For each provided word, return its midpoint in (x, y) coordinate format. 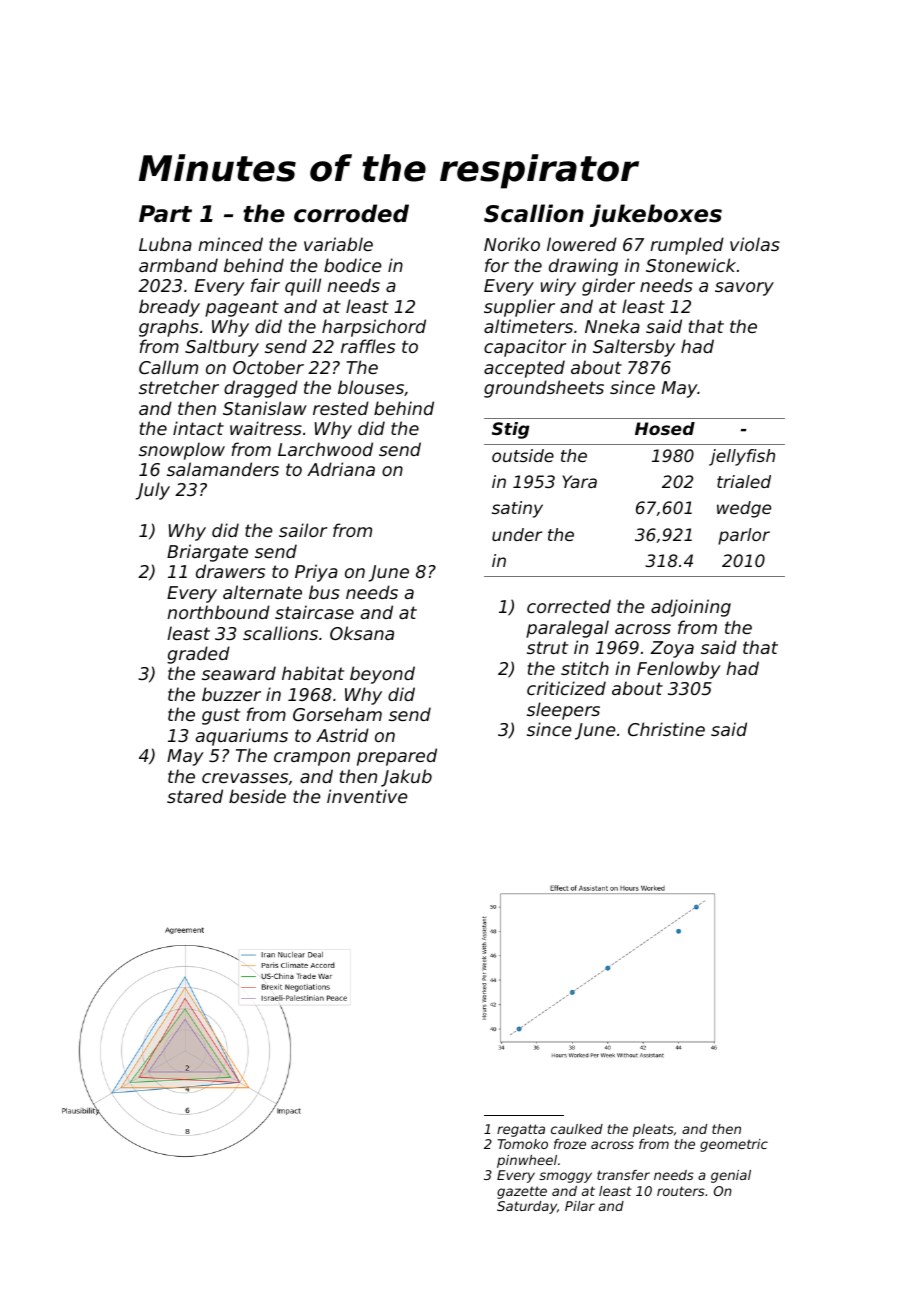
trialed (744, 481)
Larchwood (325, 449)
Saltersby (634, 348)
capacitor (525, 348)
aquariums (242, 737)
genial (731, 1176)
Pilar (580, 1206)
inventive (367, 796)
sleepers (563, 711)
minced (230, 244)
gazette (522, 1192)
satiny (517, 509)
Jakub (406, 778)
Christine (666, 729)
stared (195, 796)
